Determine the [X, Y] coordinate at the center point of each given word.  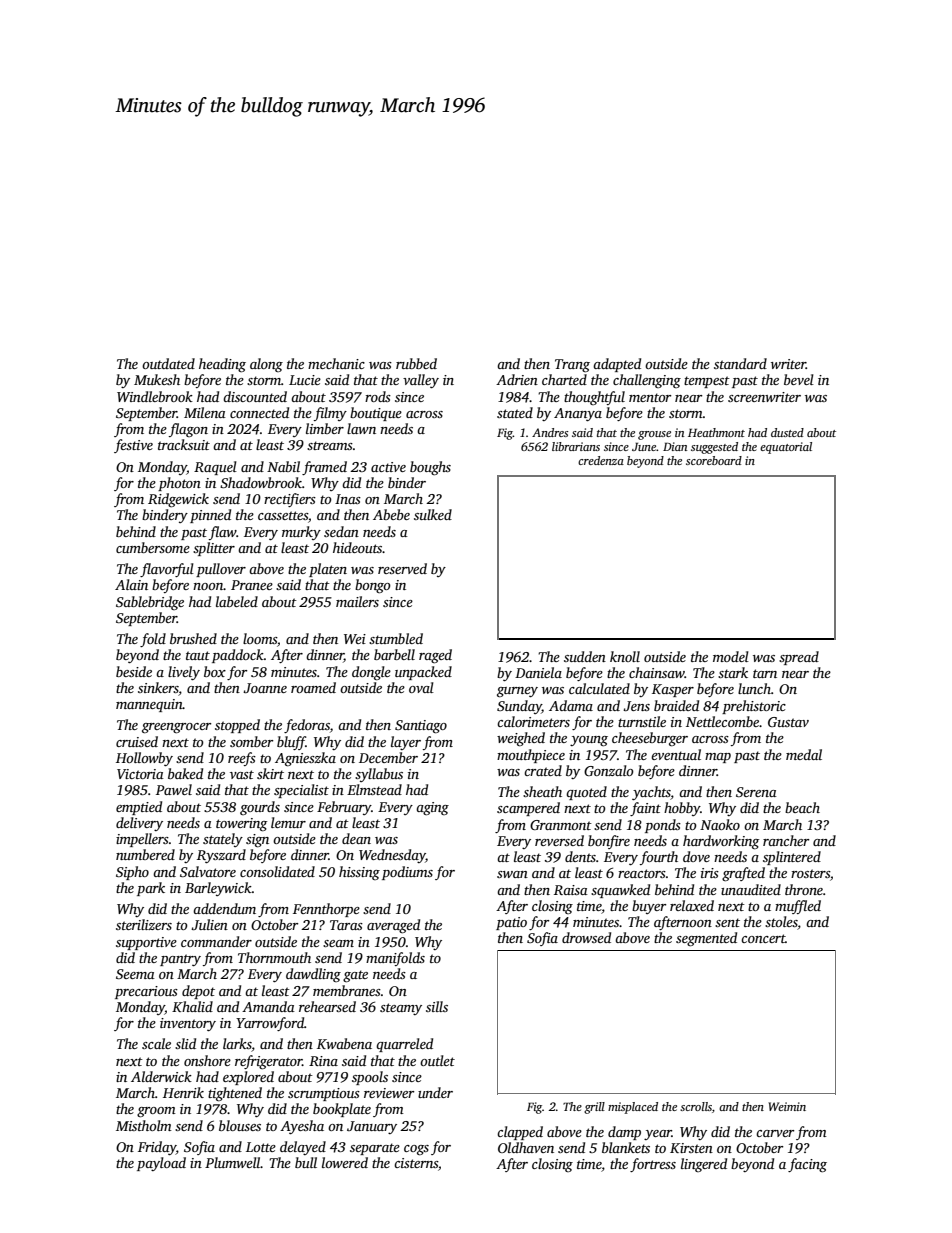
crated [543, 770]
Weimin [787, 1106]
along [266, 365]
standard [740, 363]
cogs [416, 1150]
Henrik [183, 1092]
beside [134, 671]
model [731, 656]
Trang [572, 365]
